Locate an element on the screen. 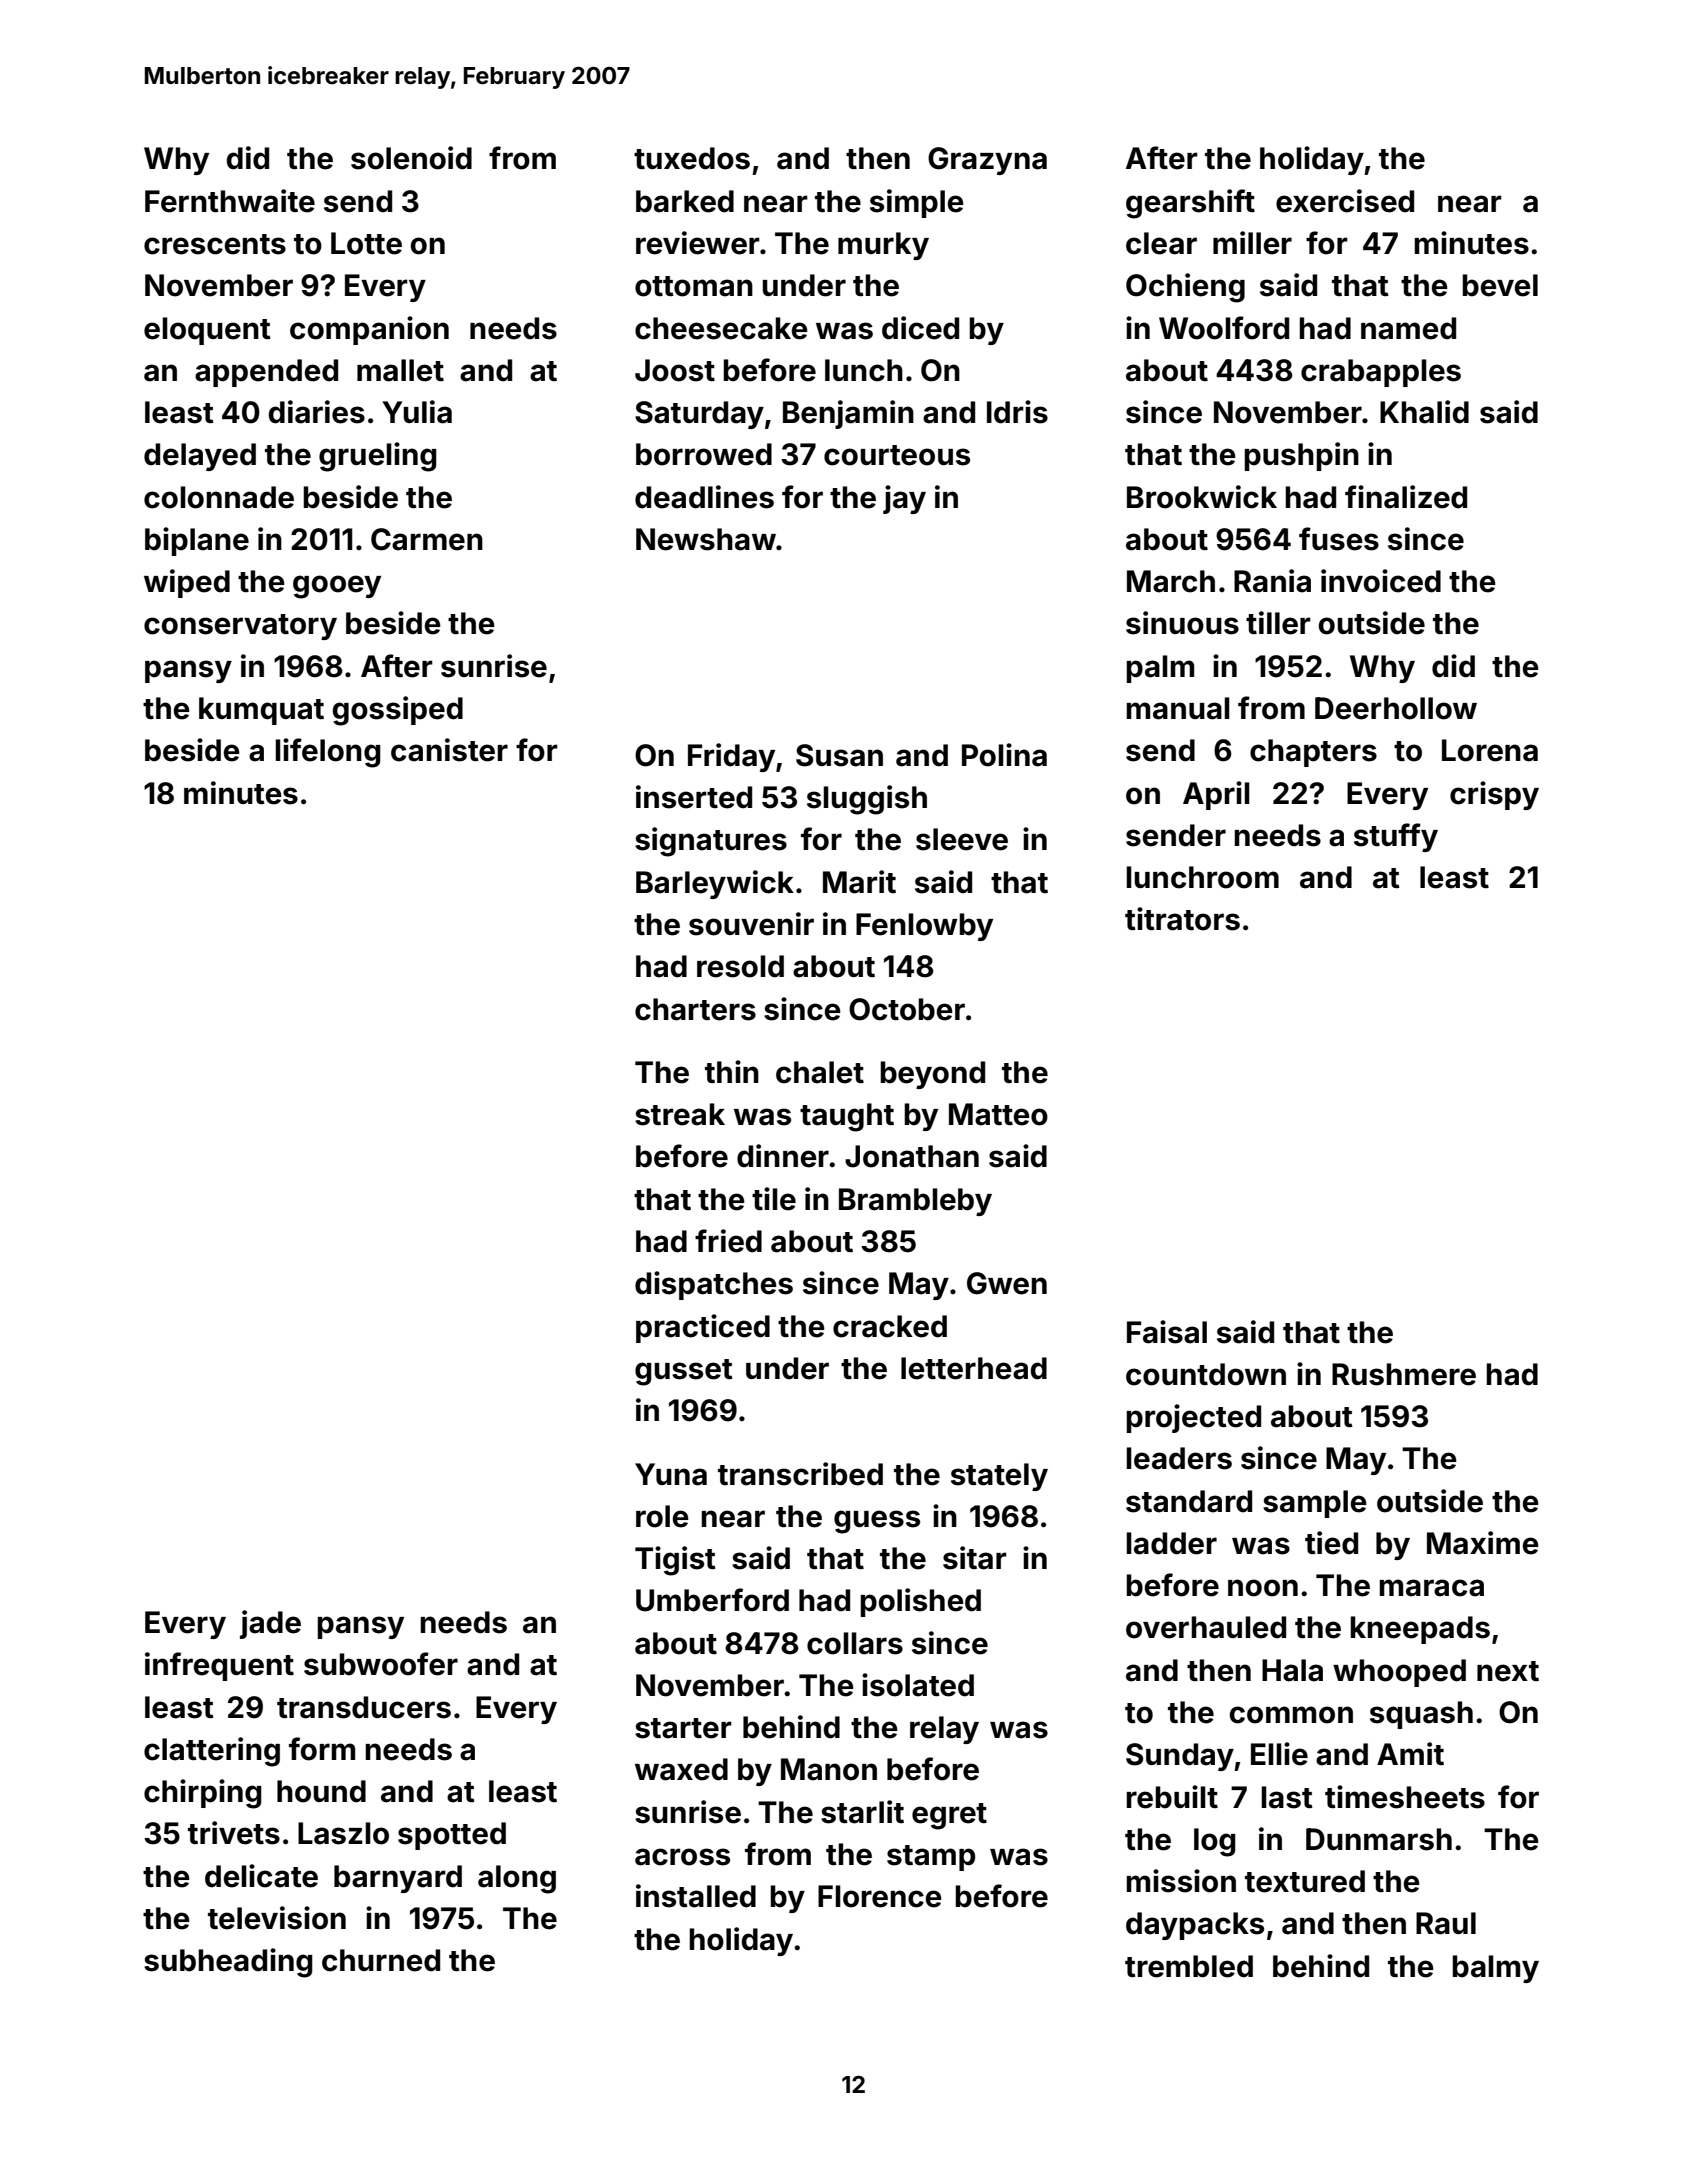  exercised is located at coordinates (1345, 201).
